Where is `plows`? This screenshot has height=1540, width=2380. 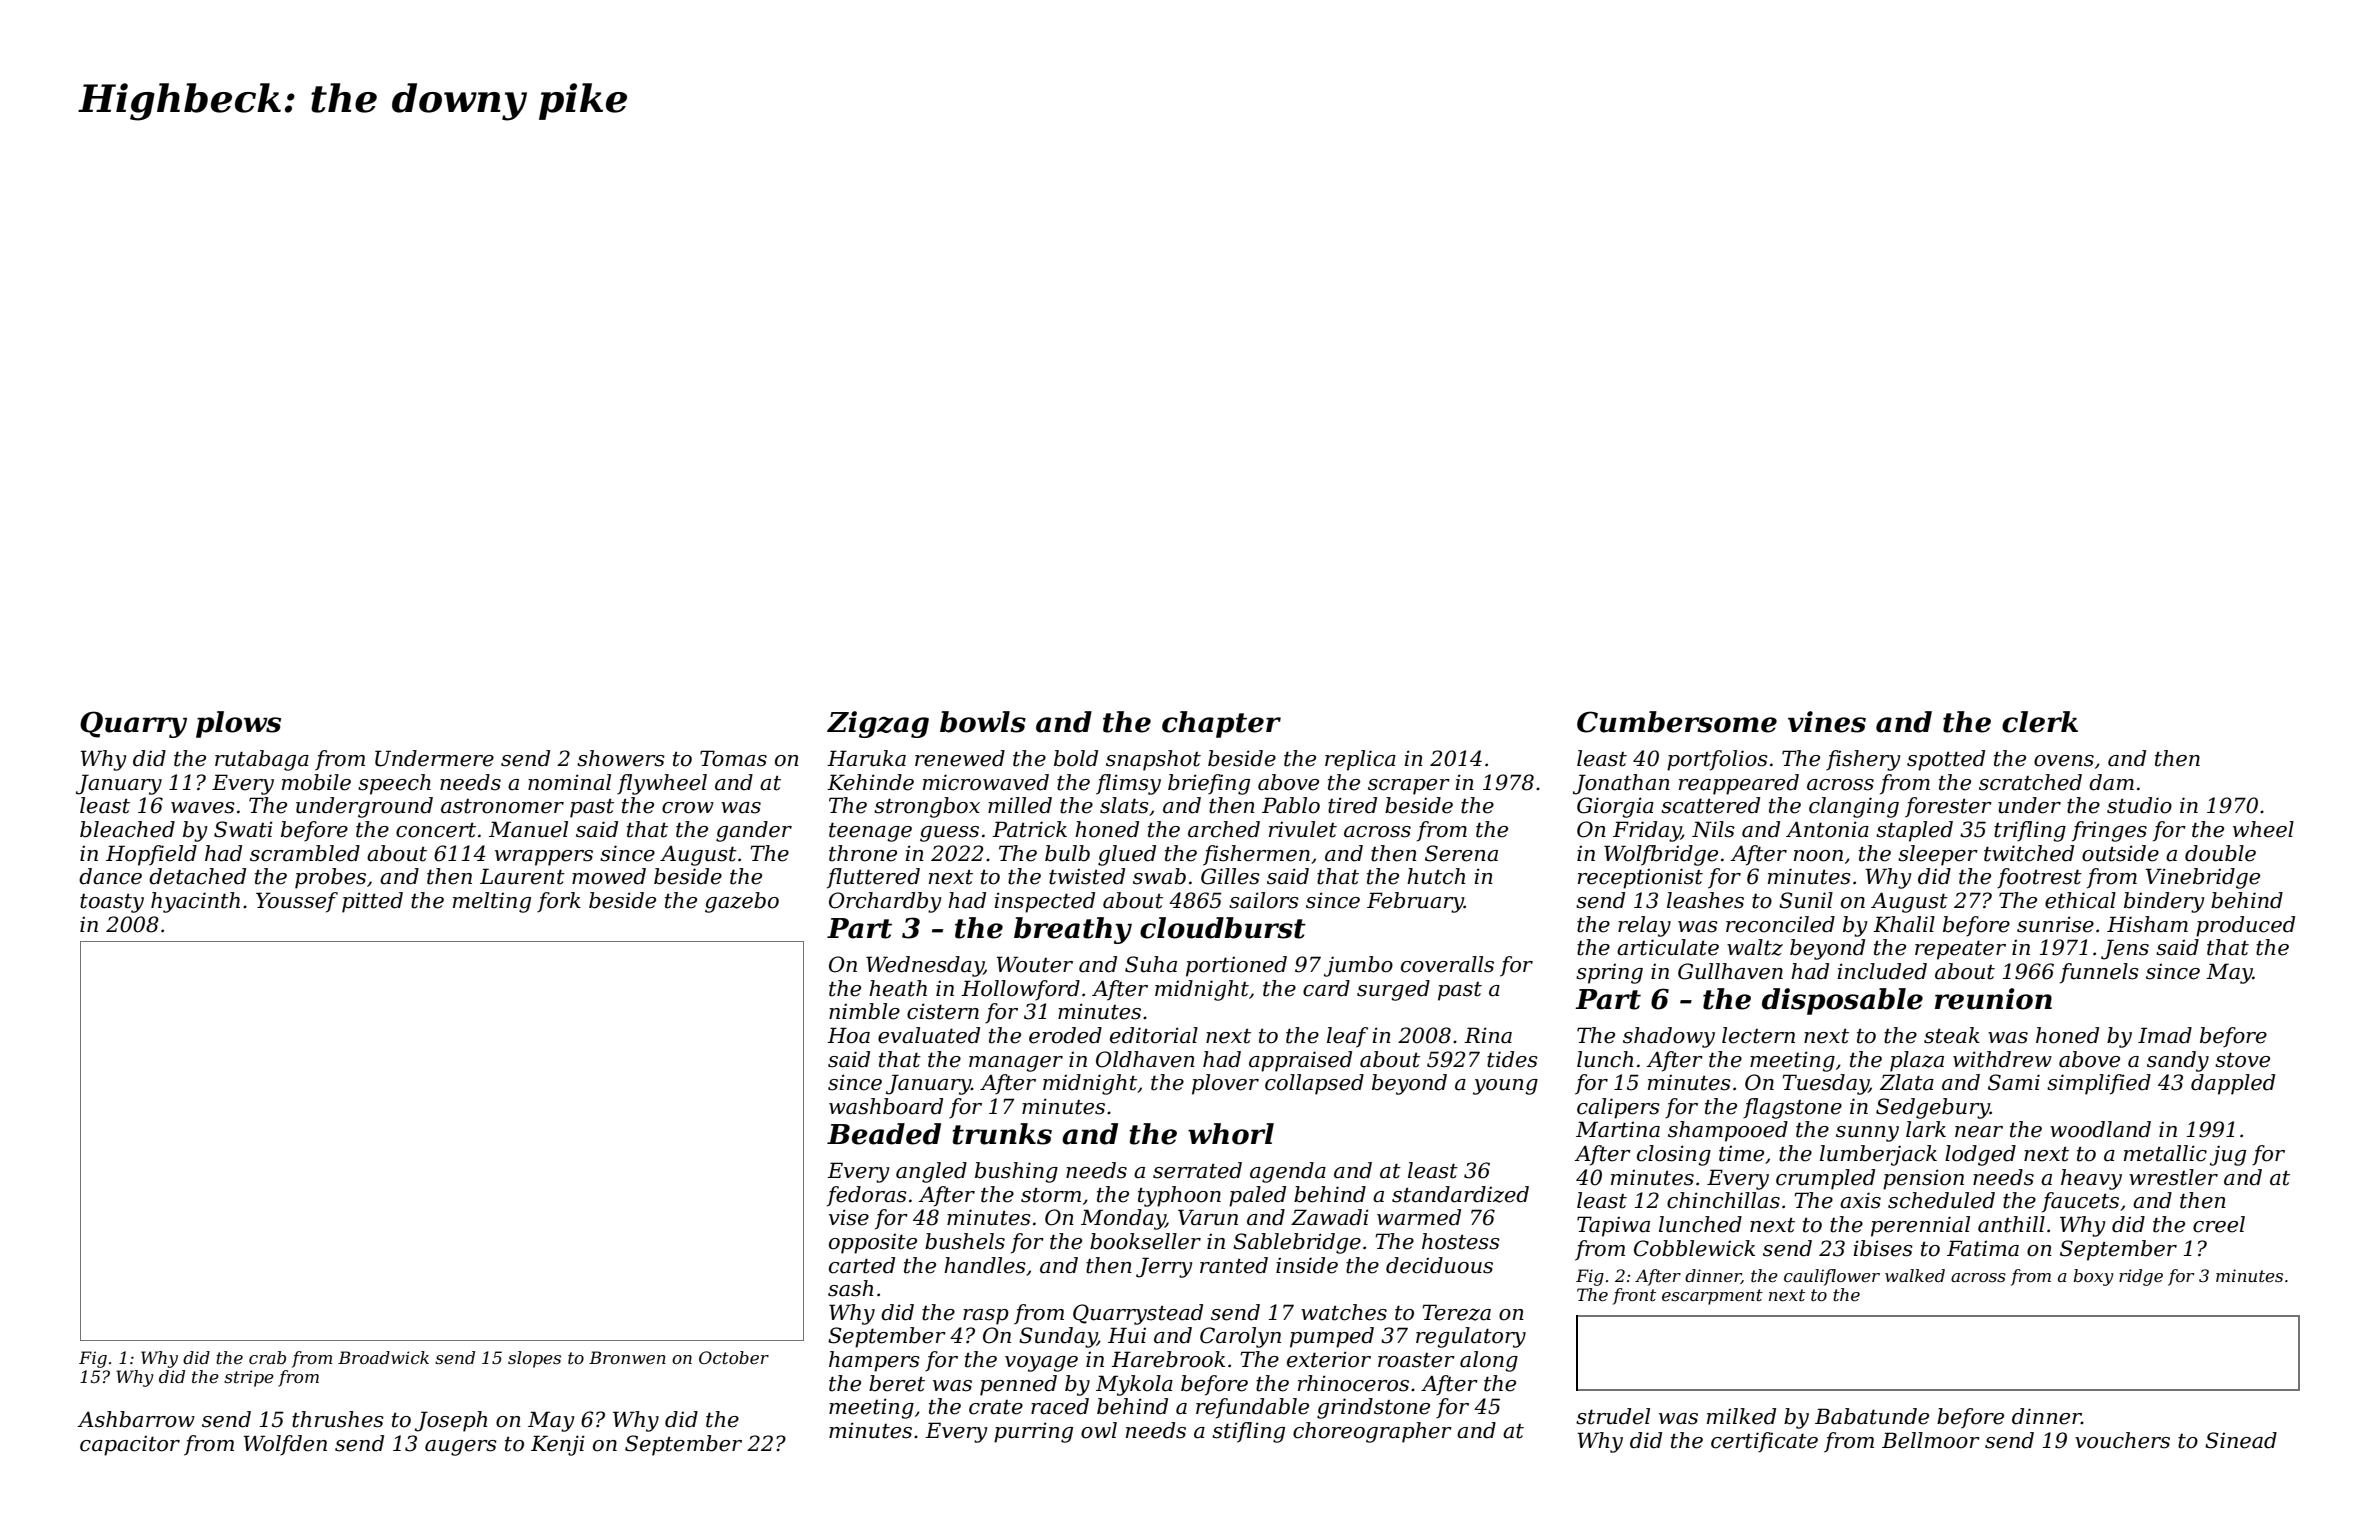
plows is located at coordinates (238, 724).
